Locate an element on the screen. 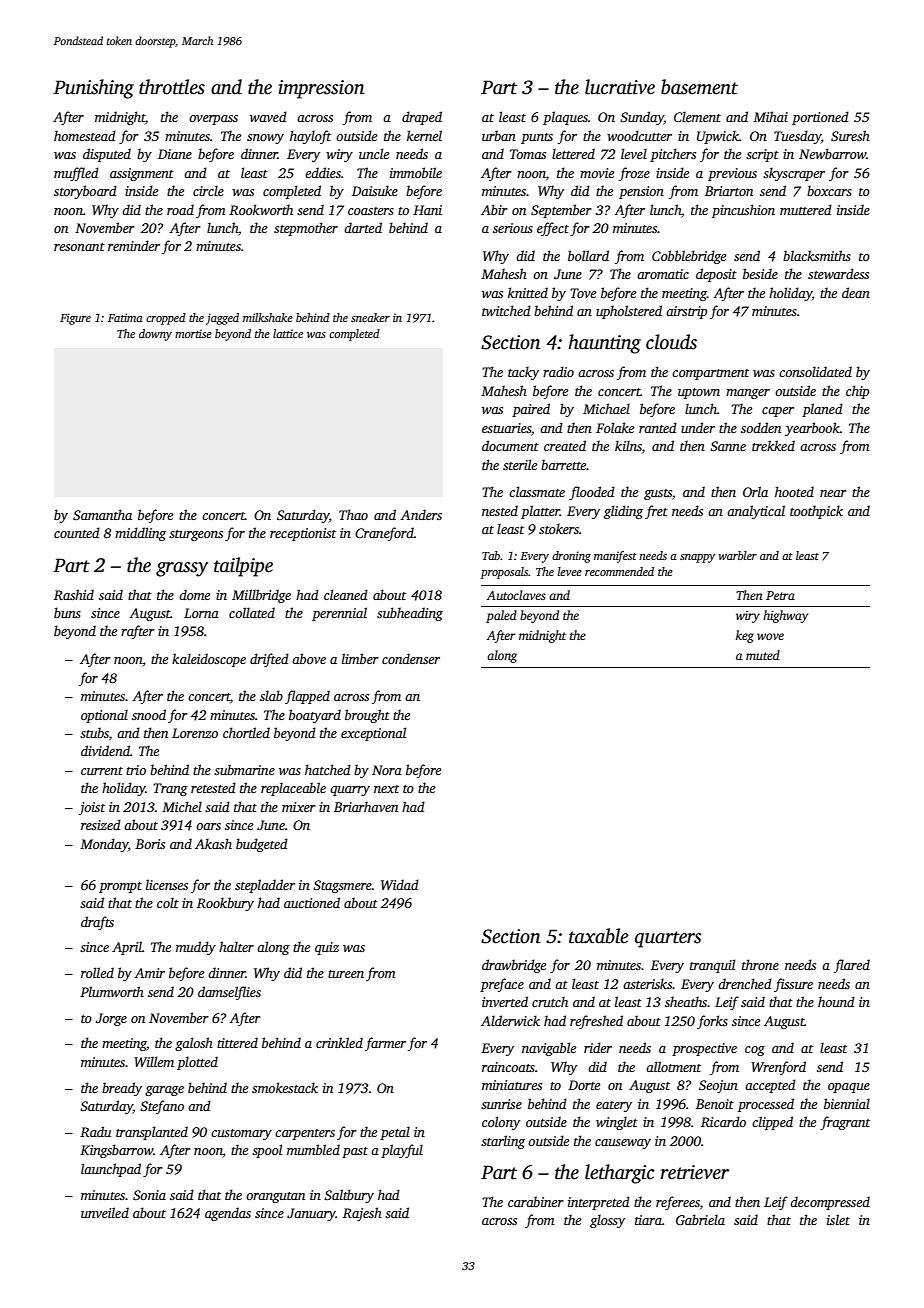  unveiled is located at coordinates (105, 1212).
